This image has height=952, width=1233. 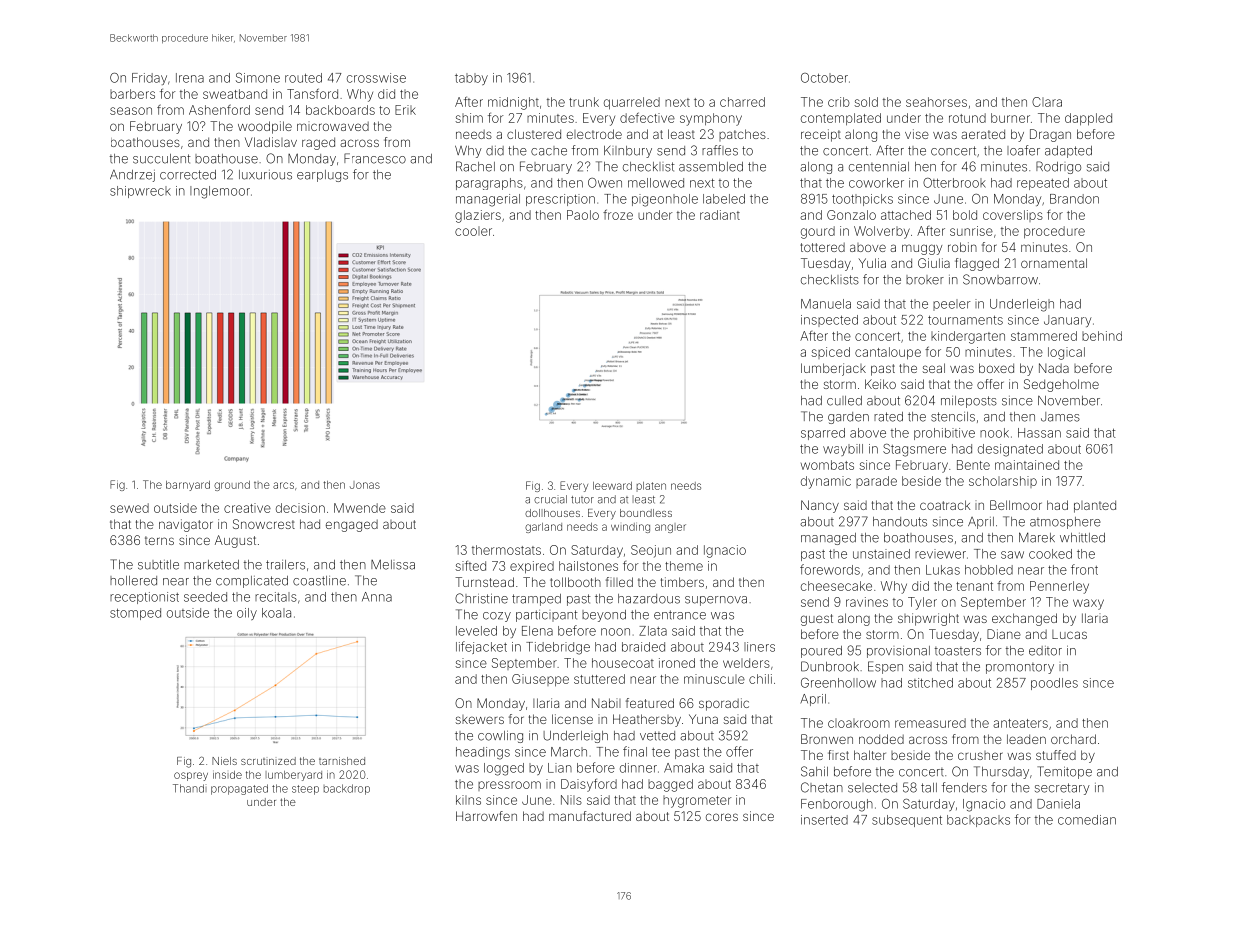 I want to click on Rachel, so click(x=475, y=166).
